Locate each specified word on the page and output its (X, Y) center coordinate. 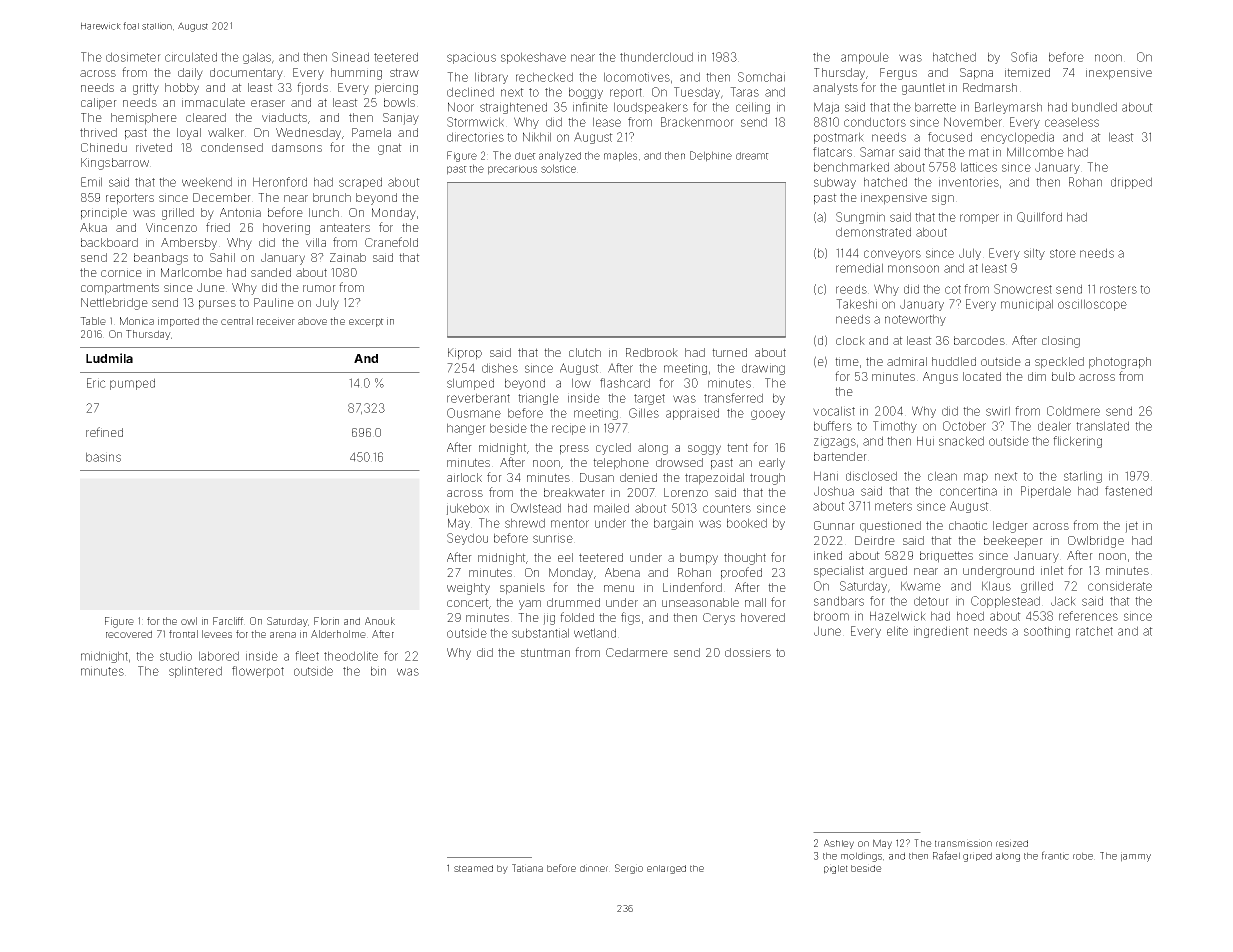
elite (897, 631)
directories (475, 137)
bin (378, 671)
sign (943, 199)
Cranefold (391, 242)
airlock (464, 477)
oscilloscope (1092, 305)
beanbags (161, 259)
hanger (466, 429)
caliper (99, 104)
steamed (473, 868)
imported (178, 322)
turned (729, 352)
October (964, 426)
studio (176, 656)
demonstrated (873, 232)
